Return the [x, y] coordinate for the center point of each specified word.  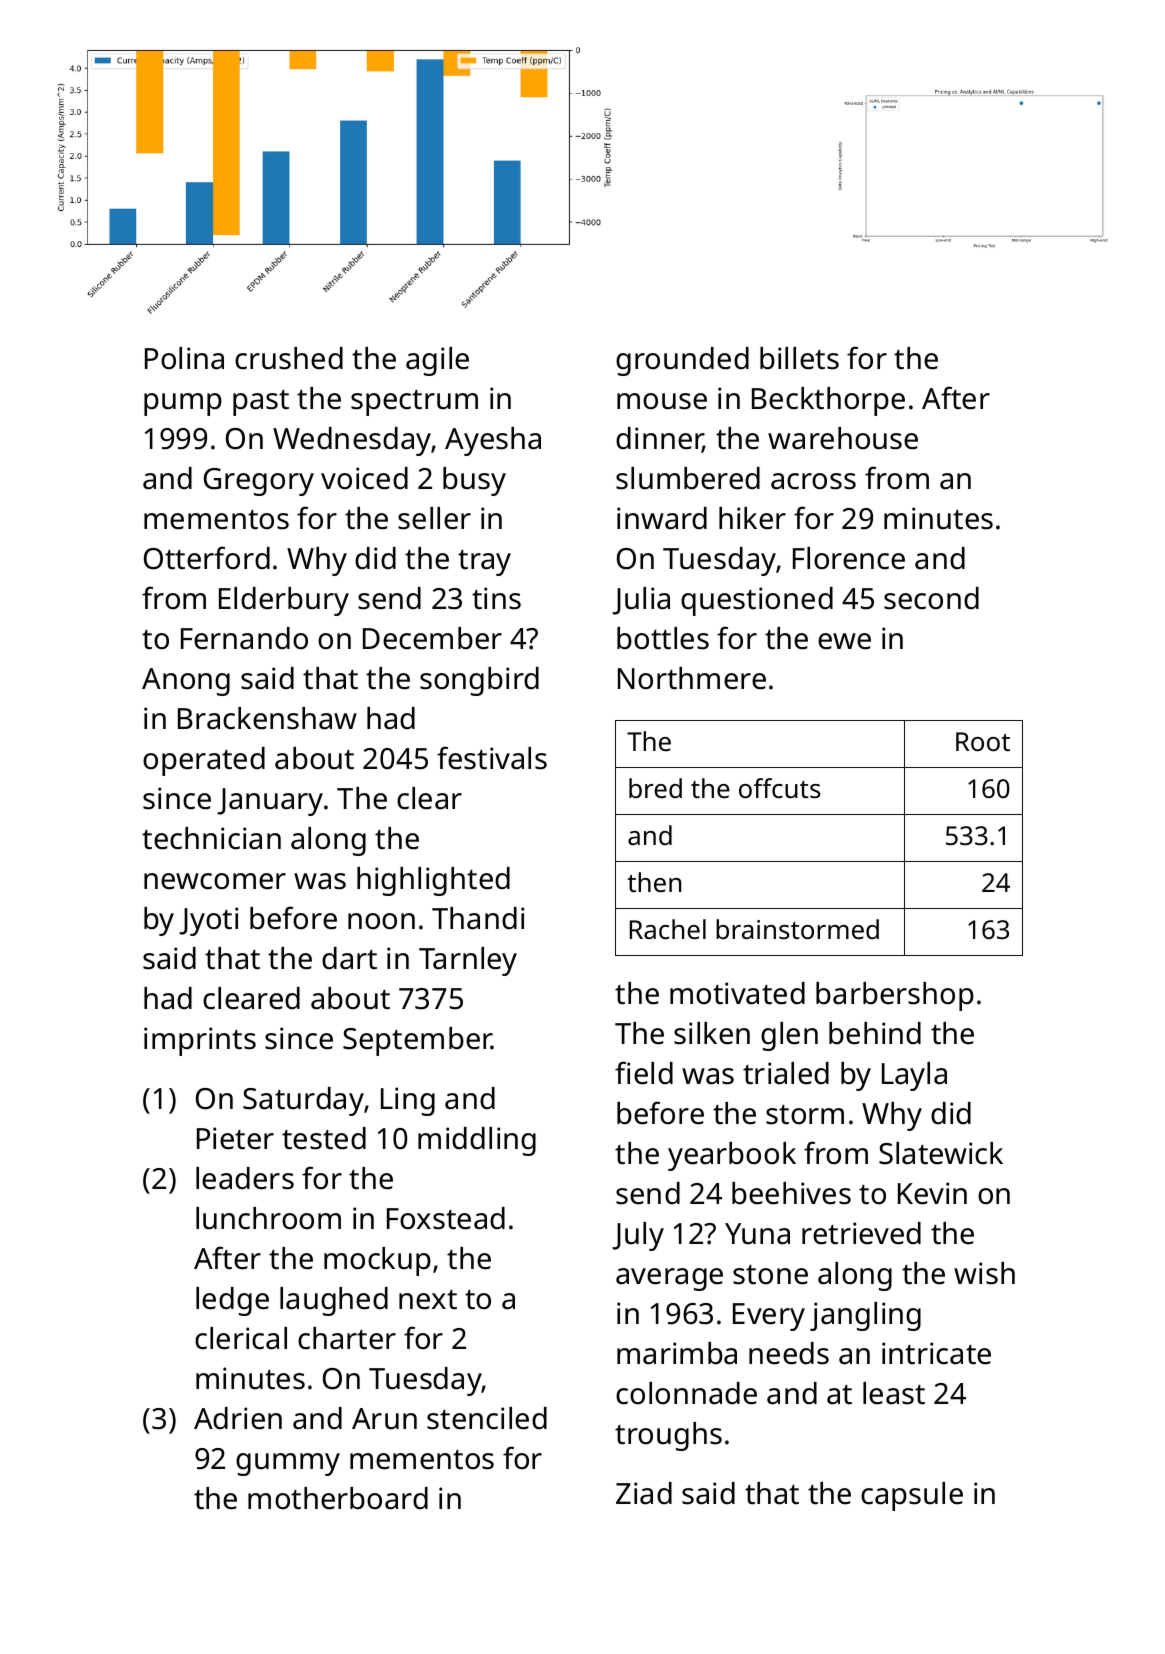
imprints [200, 1041]
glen [789, 1036]
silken [712, 1033]
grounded [682, 361]
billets [799, 358]
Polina [184, 358]
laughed [334, 1301]
